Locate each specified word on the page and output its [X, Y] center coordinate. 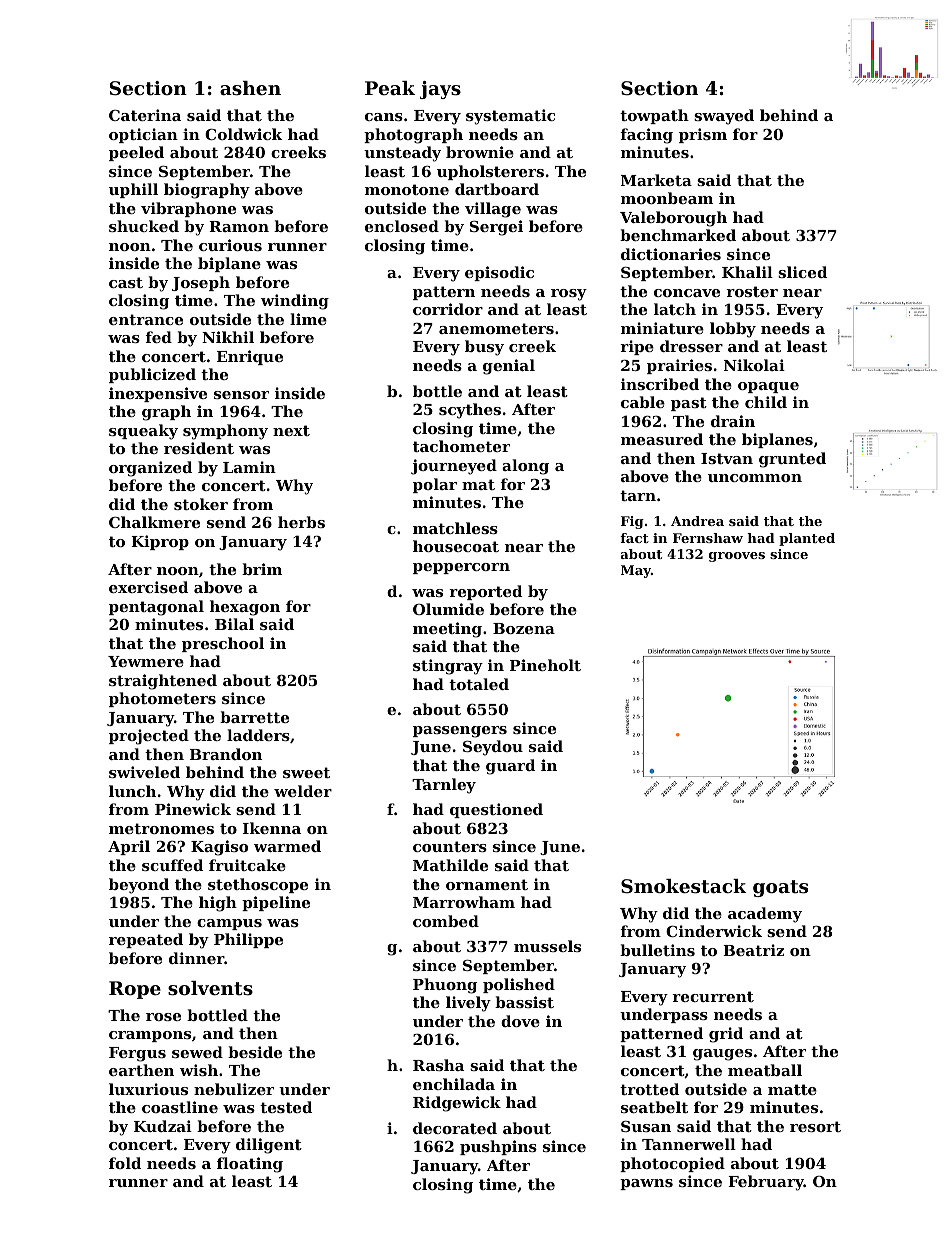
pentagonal [156, 608]
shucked [144, 226]
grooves [737, 557]
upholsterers [490, 172]
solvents [210, 988]
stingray [448, 667]
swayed [724, 117]
